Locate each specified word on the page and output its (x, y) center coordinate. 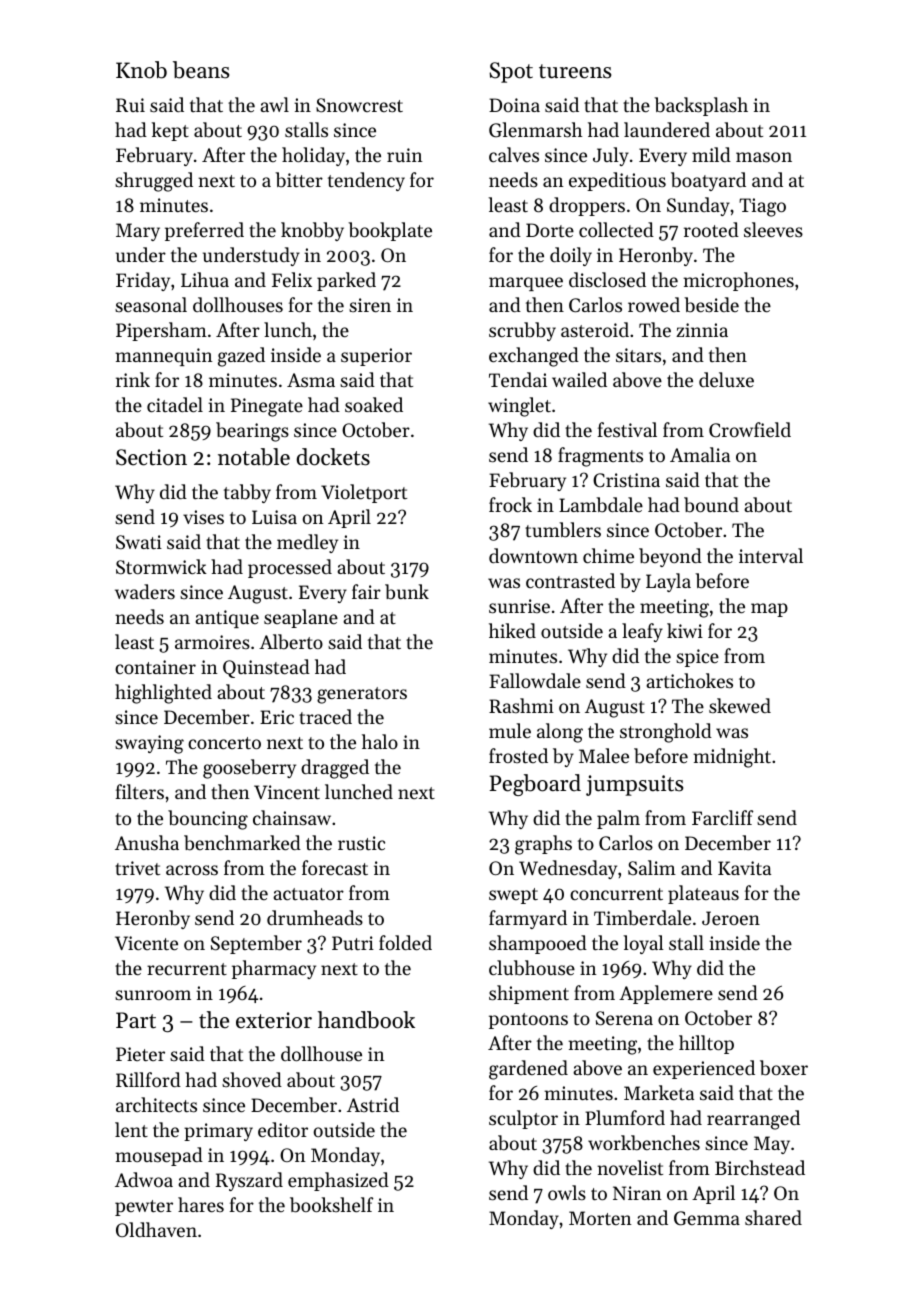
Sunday (698, 206)
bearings (252, 432)
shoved (252, 1079)
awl (274, 104)
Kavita (744, 868)
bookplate (390, 231)
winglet (519, 407)
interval (771, 555)
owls (567, 1192)
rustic (361, 843)
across (192, 870)
